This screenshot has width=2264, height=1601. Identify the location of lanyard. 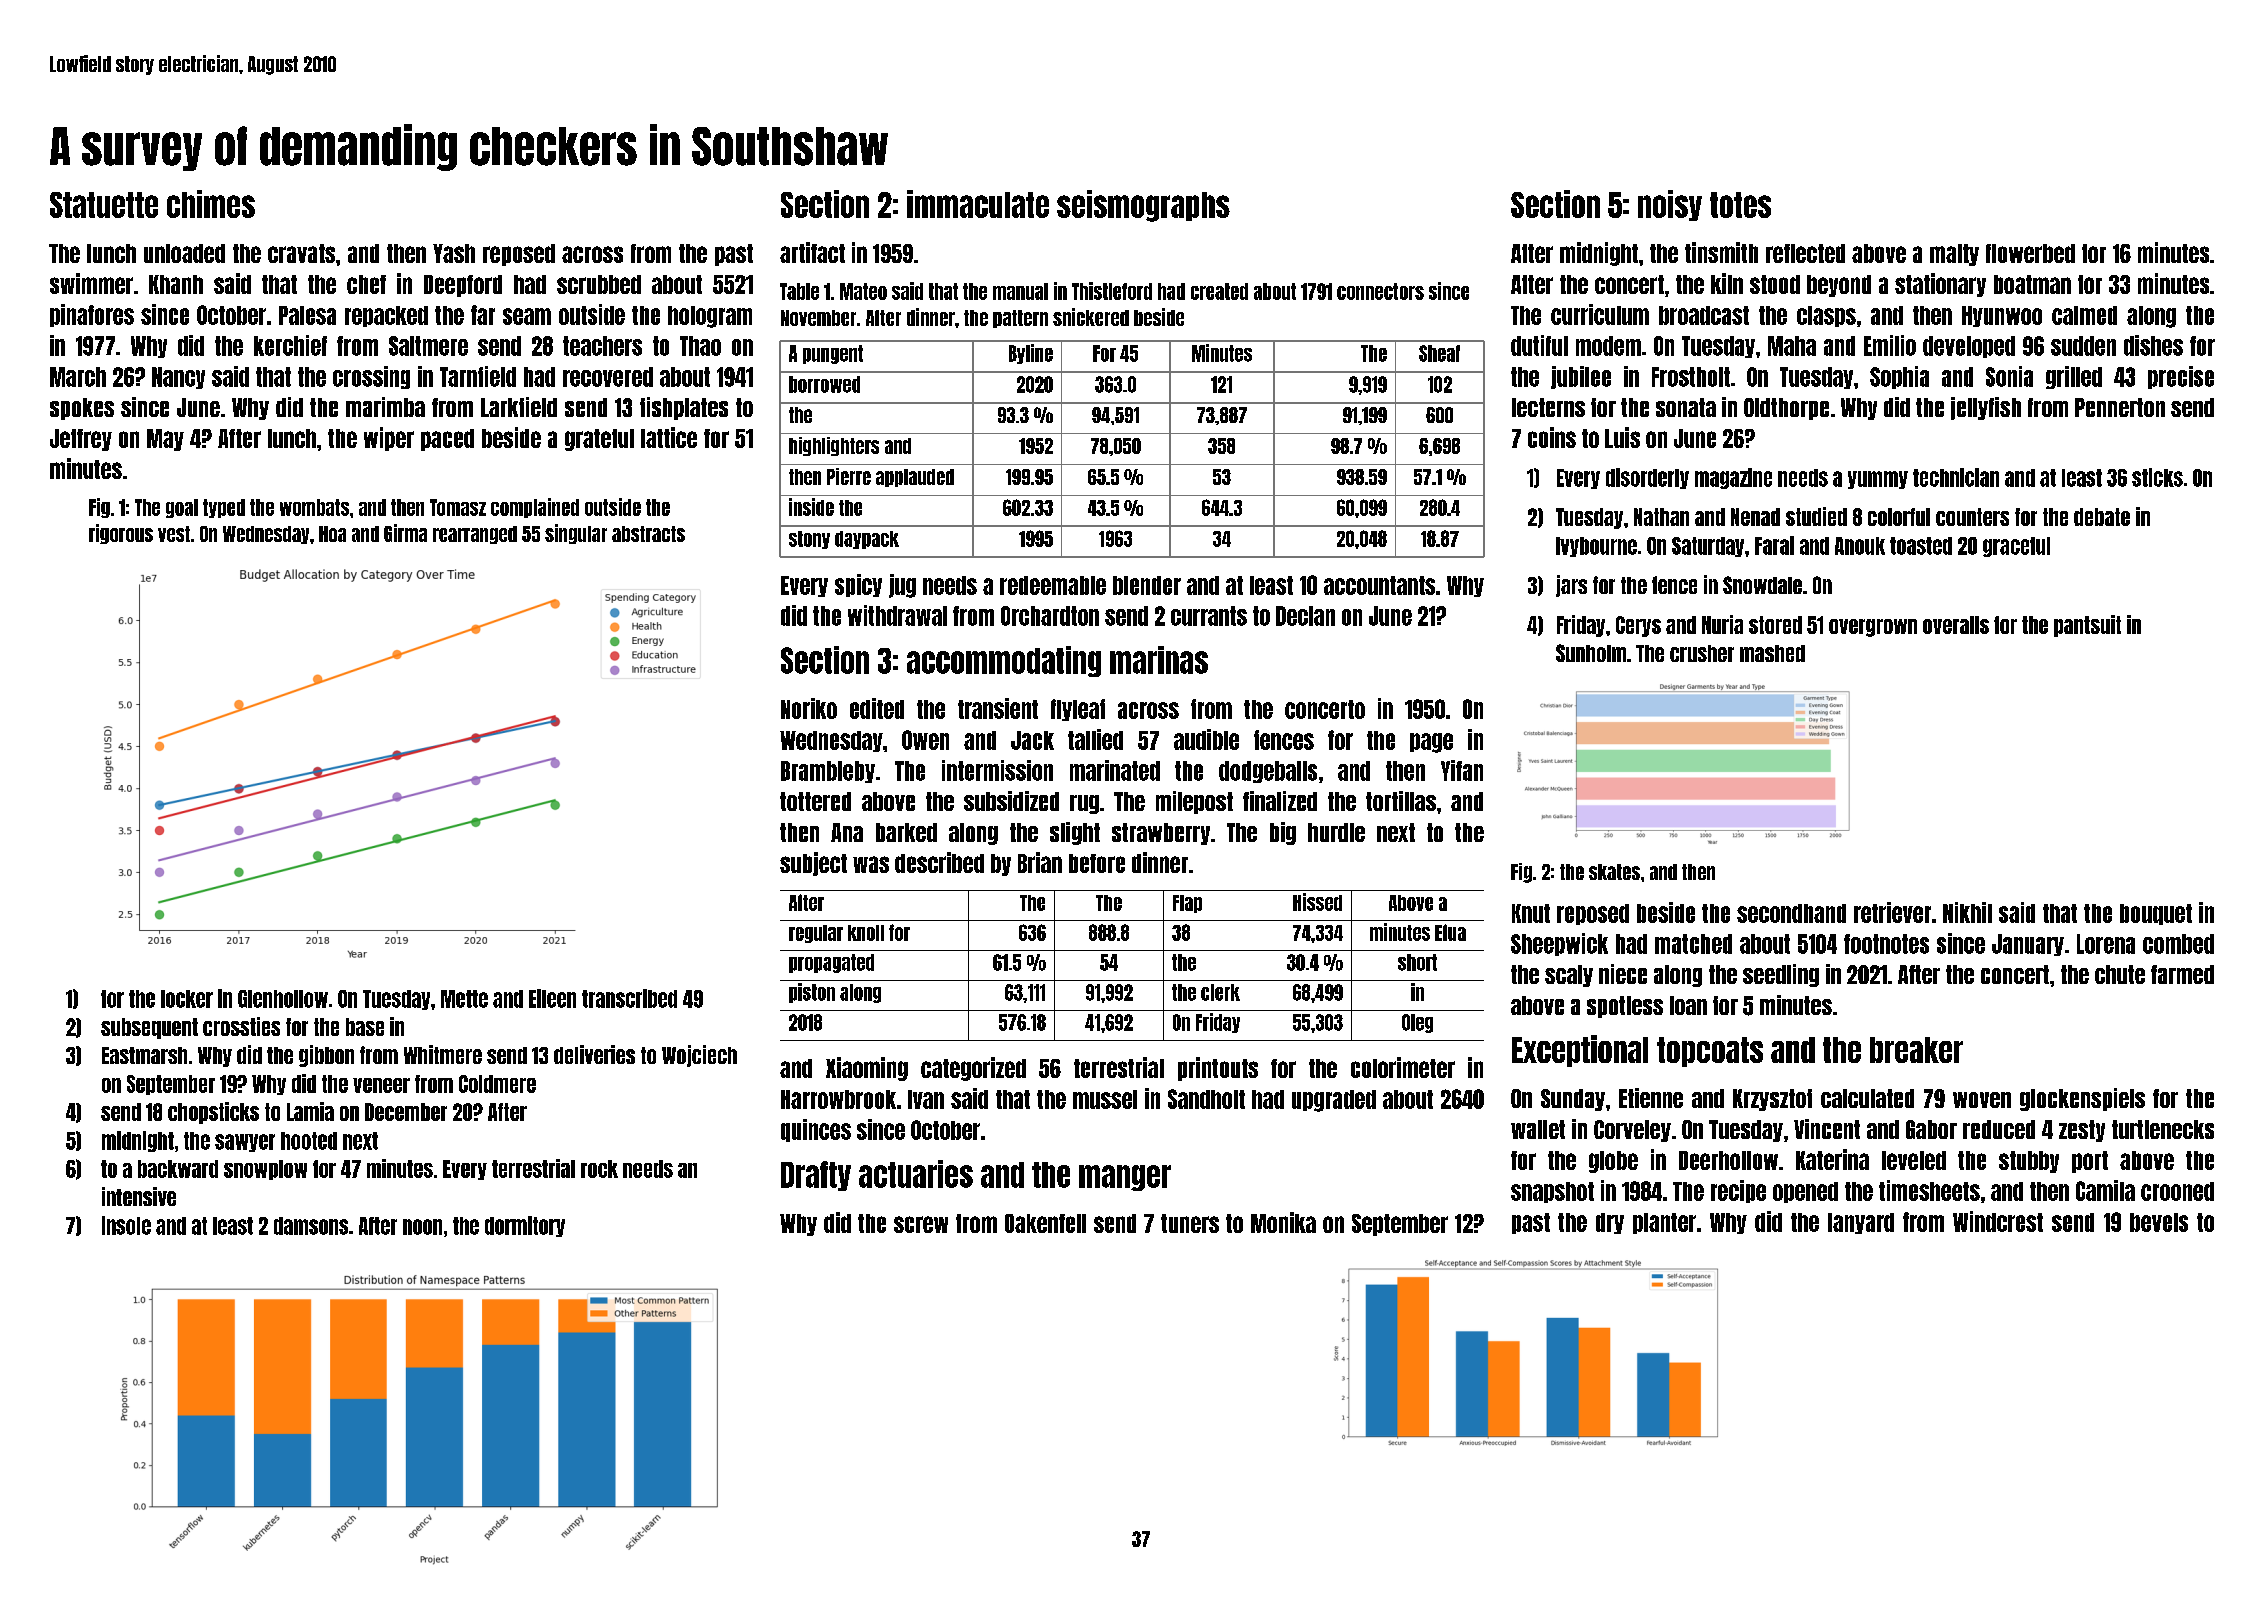
(1861, 1223).
